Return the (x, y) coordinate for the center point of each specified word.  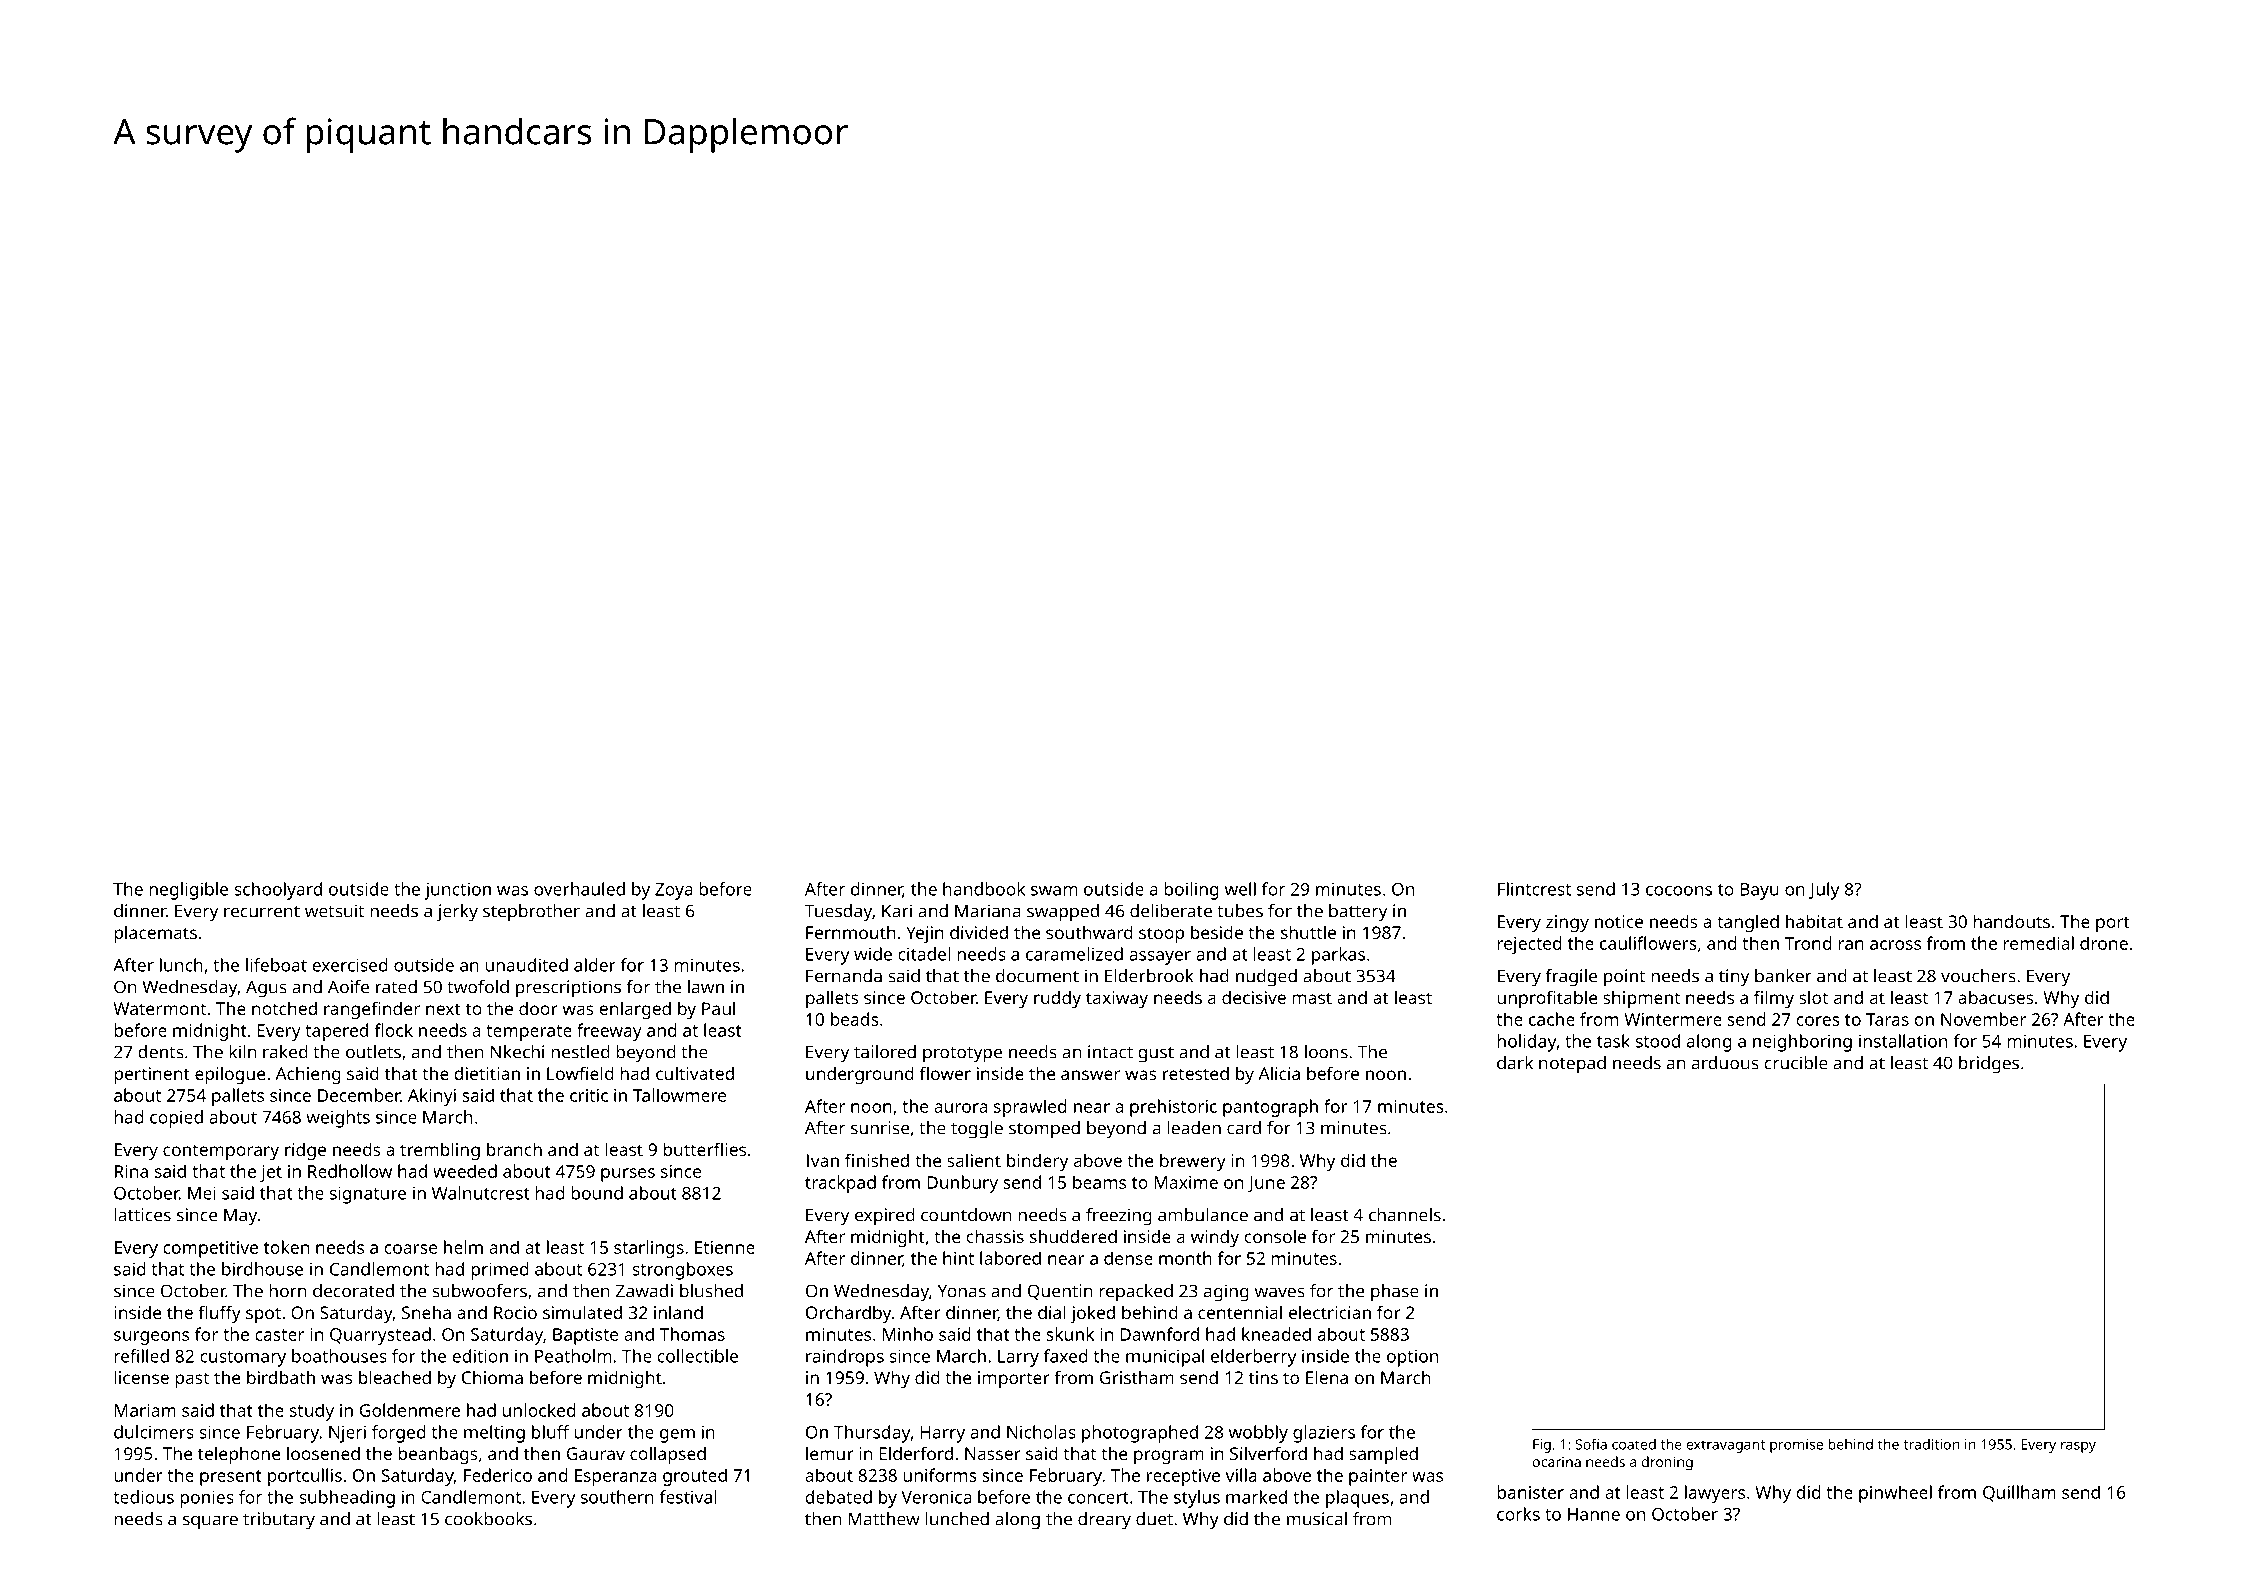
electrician (1330, 1312)
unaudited (527, 965)
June (1266, 1184)
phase (1395, 1293)
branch (514, 1149)
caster (279, 1335)
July (1824, 891)
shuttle (1308, 932)
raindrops (845, 1358)
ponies (207, 1499)
